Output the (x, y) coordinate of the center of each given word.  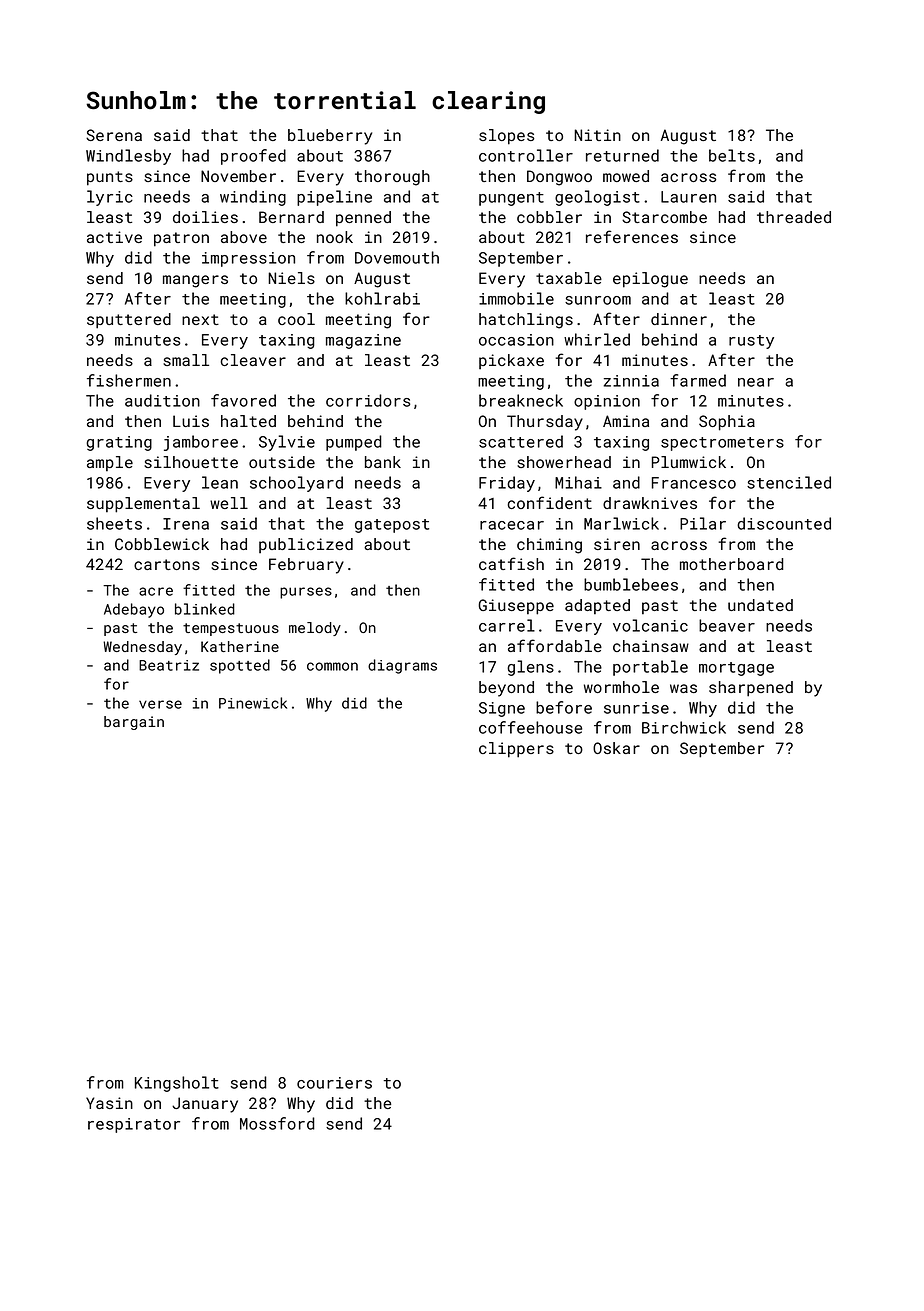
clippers (516, 750)
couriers (334, 1083)
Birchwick (684, 727)
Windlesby (128, 157)
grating (119, 443)
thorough (392, 178)
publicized (306, 545)
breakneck (521, 400)
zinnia (631, 381)
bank (383, 462)
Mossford (277, 1123)
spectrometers (722, 444)
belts (732, 155)
